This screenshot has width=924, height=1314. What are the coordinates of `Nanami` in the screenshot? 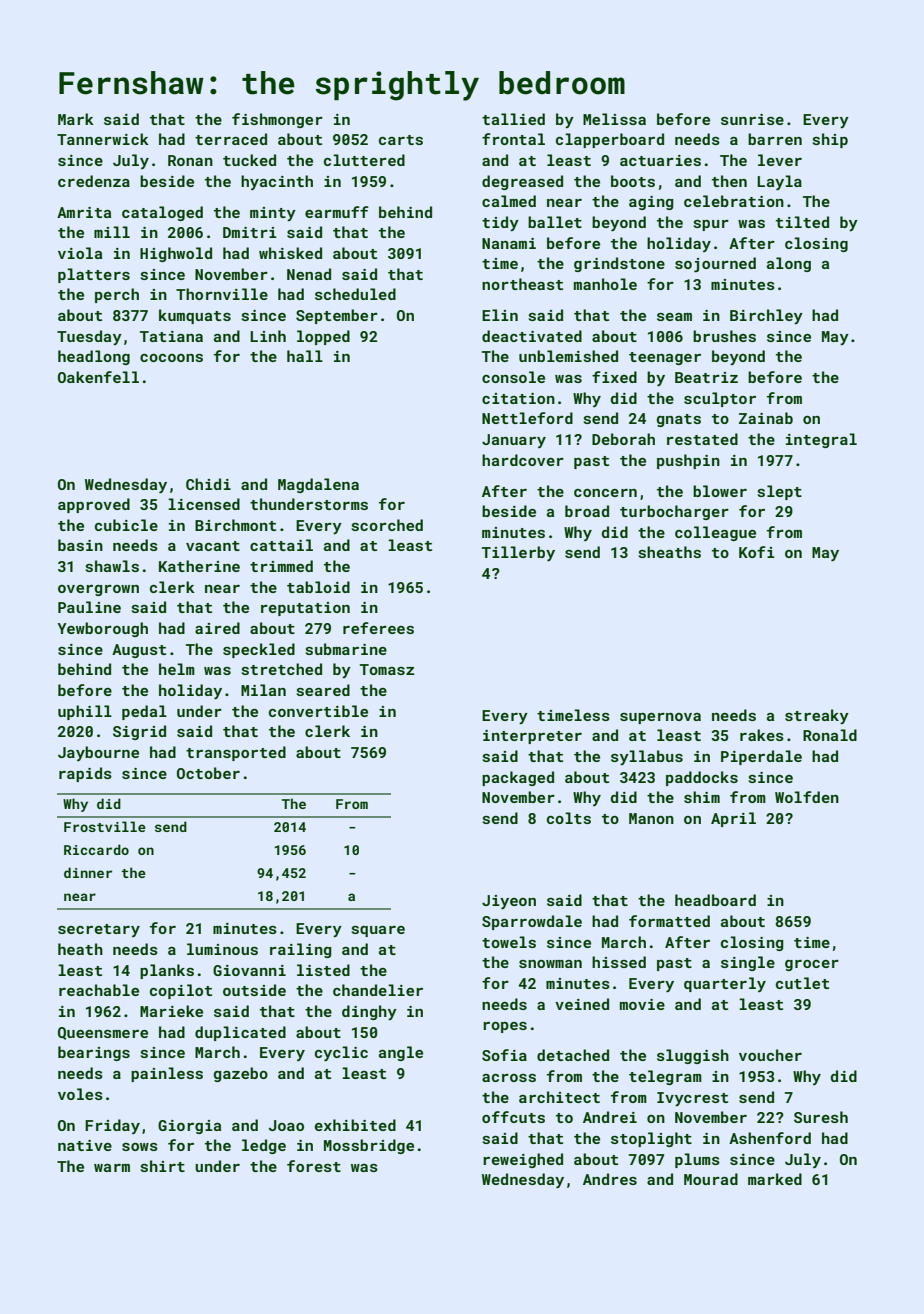 It's located at (509, 243).
